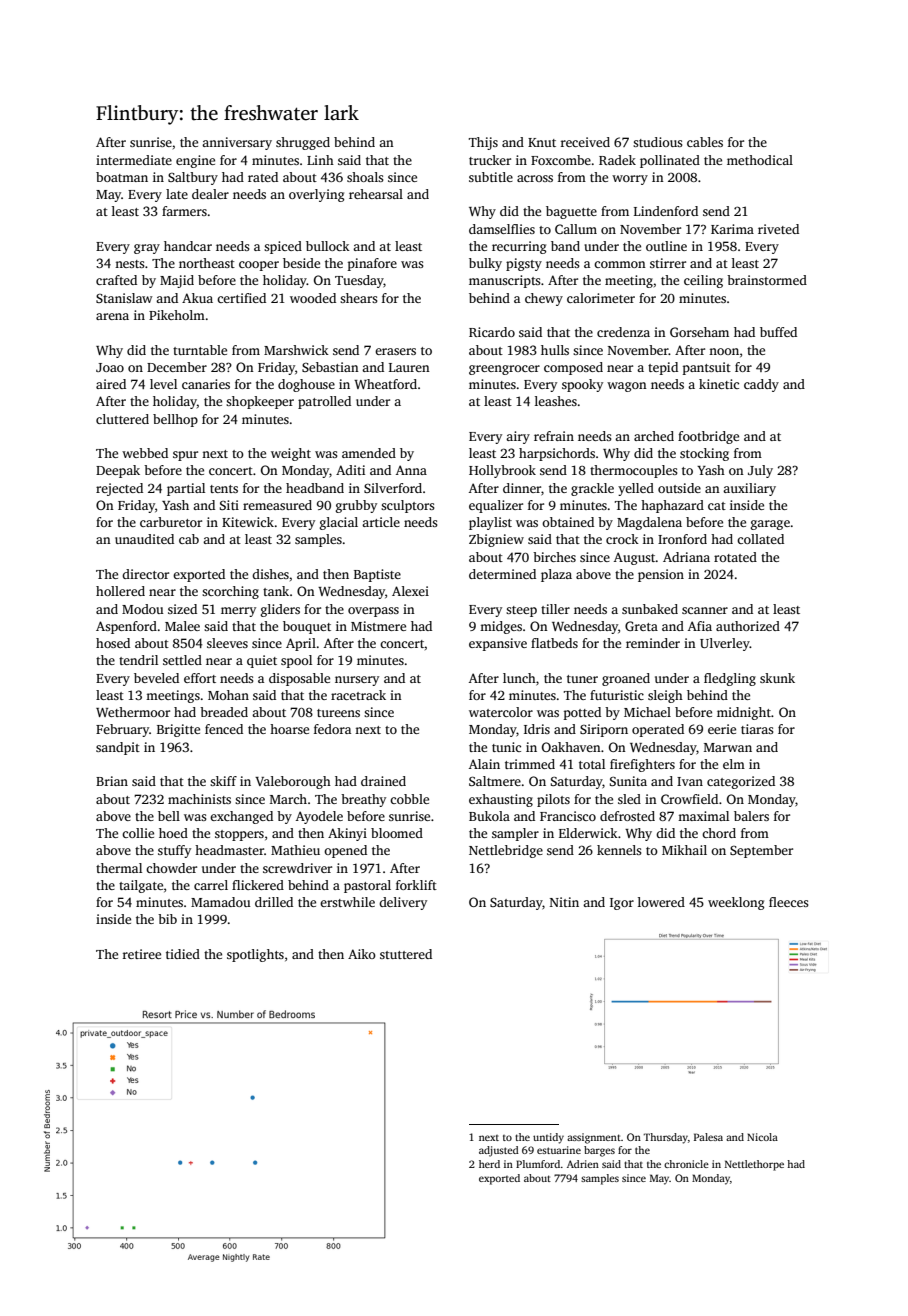  I want to click on Joao, so click(110, 367).
